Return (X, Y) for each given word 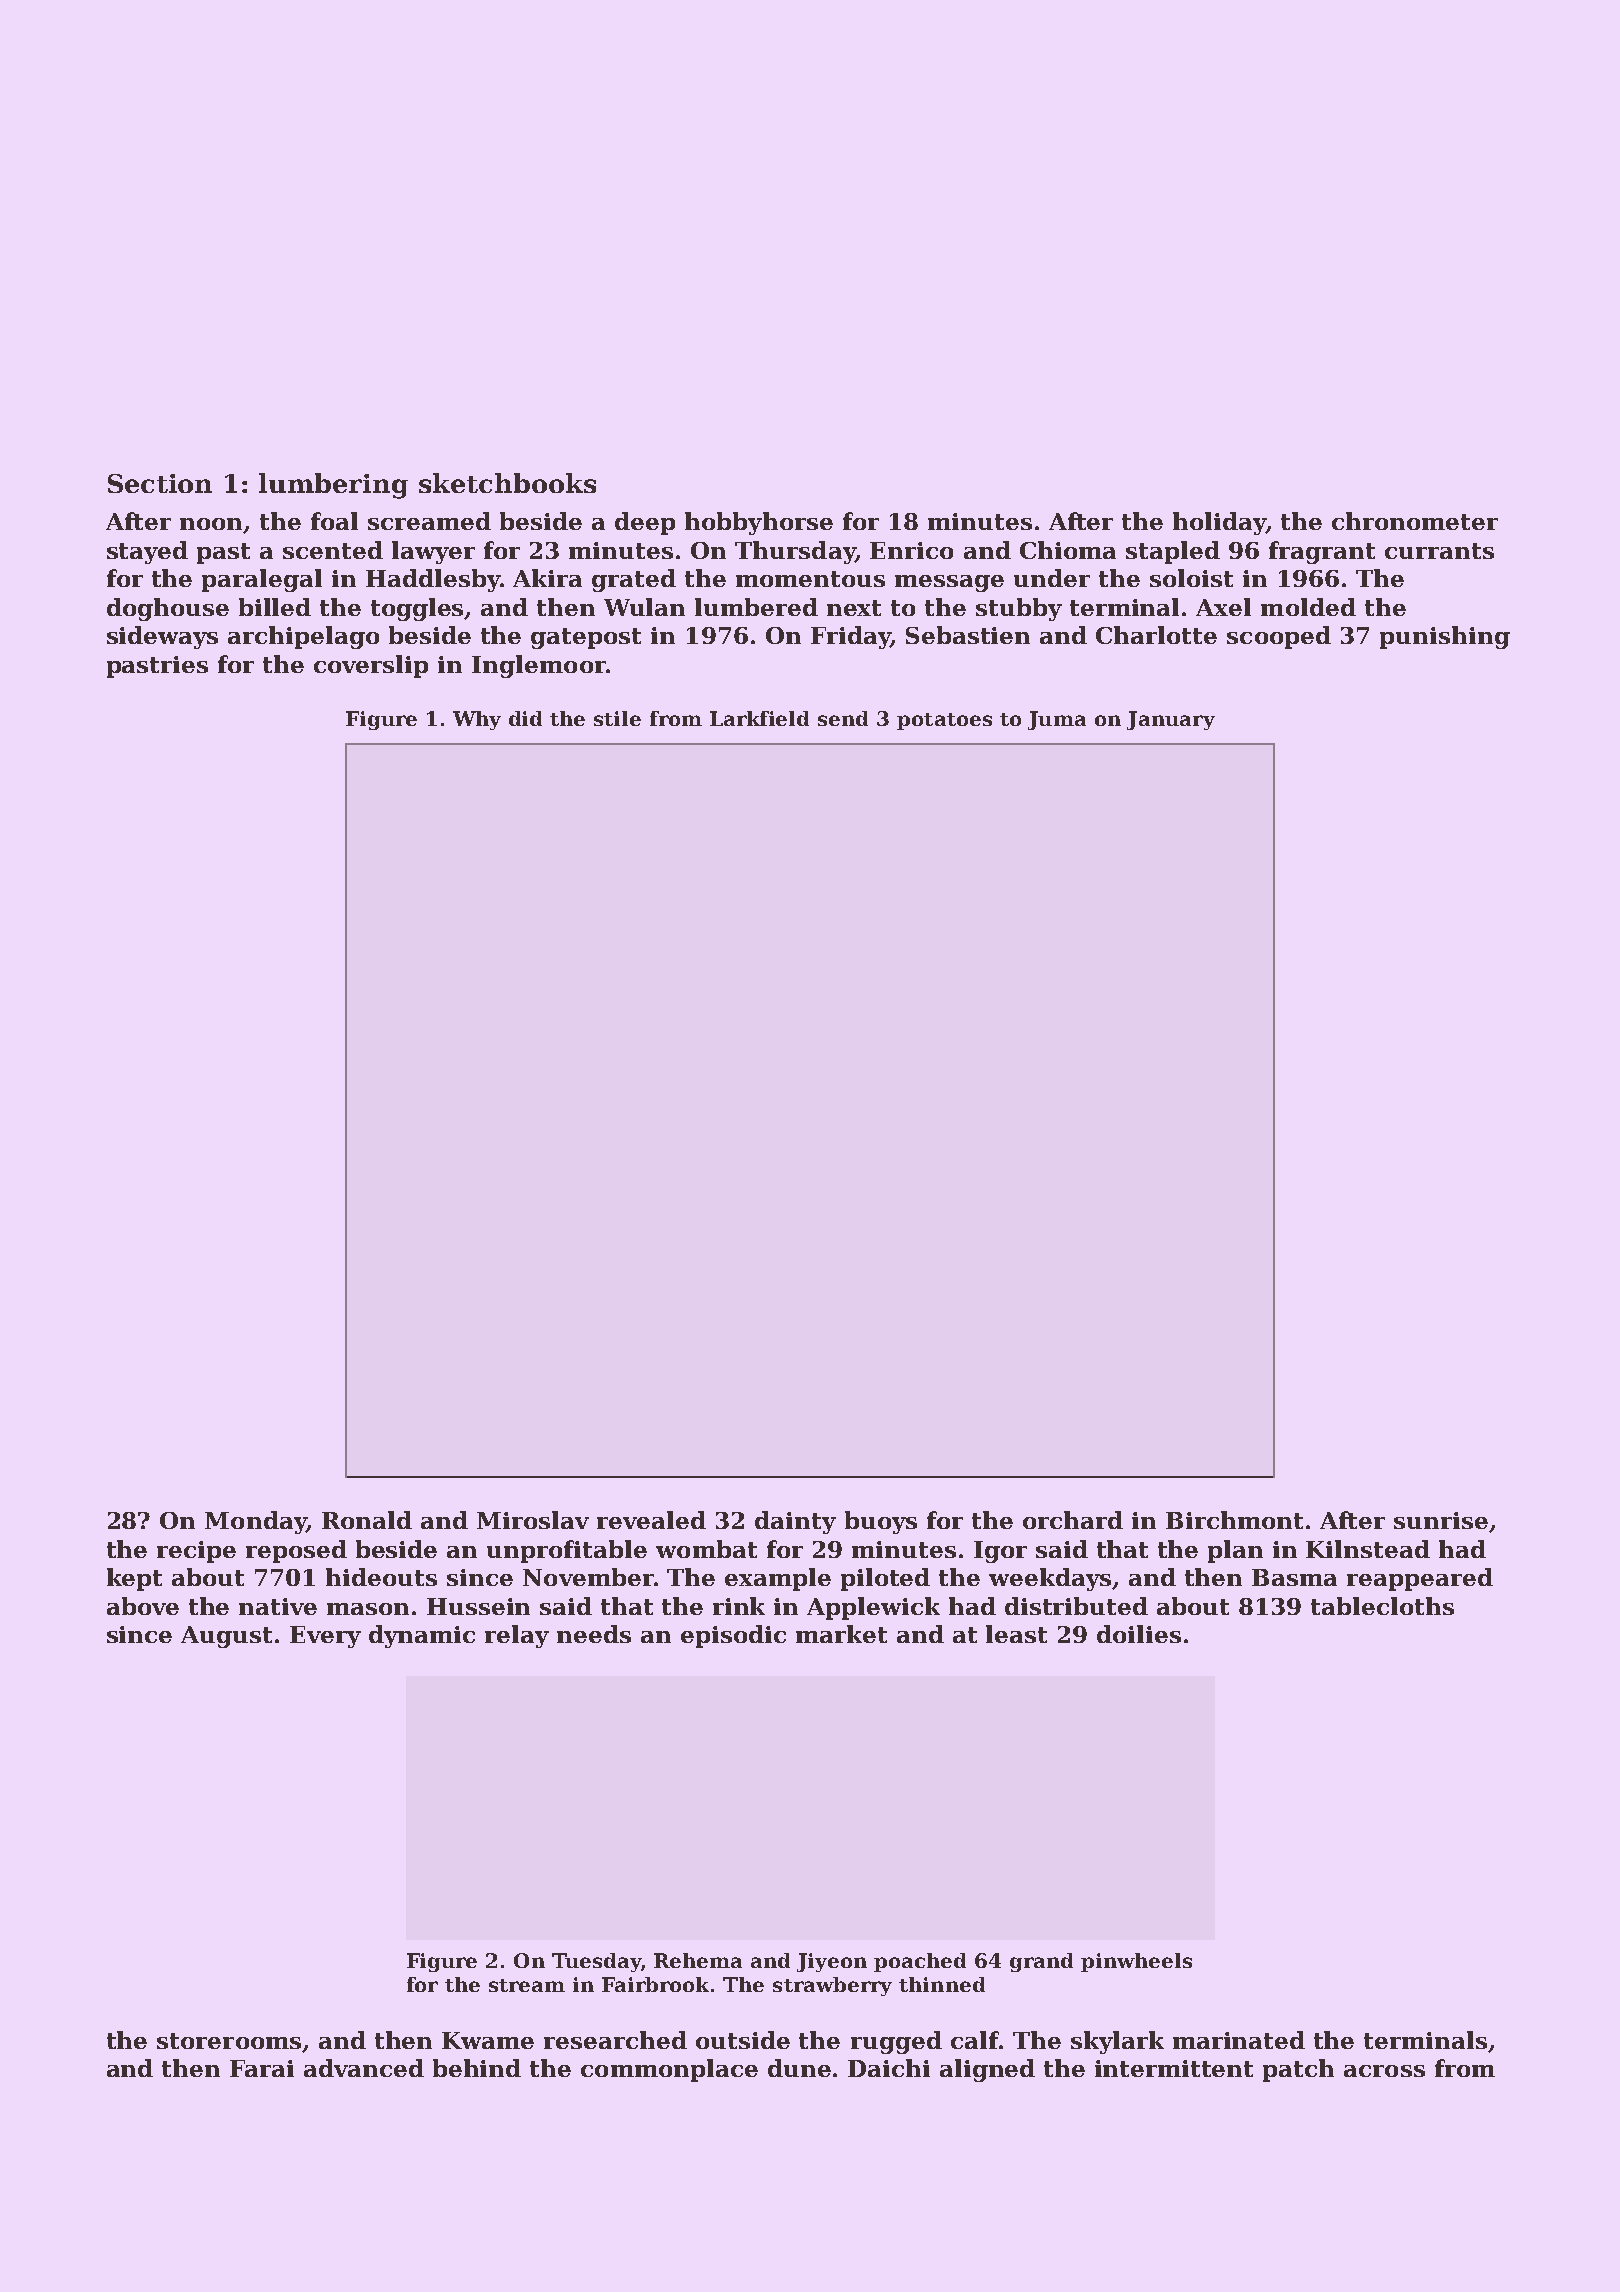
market (841, 1634)
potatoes (944, 721)
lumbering (333, 486)
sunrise (1441, 1520)
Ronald (367, 1520)
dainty (795, 1522)
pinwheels (1136, 1962)
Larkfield (759, 718)
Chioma (1068, 550)
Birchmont (1234, 1520)
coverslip (371, 666)
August (226, 1637)
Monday (256, 1522)
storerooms (229, 2041)
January (1171, 720)
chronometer (1415, 521)
